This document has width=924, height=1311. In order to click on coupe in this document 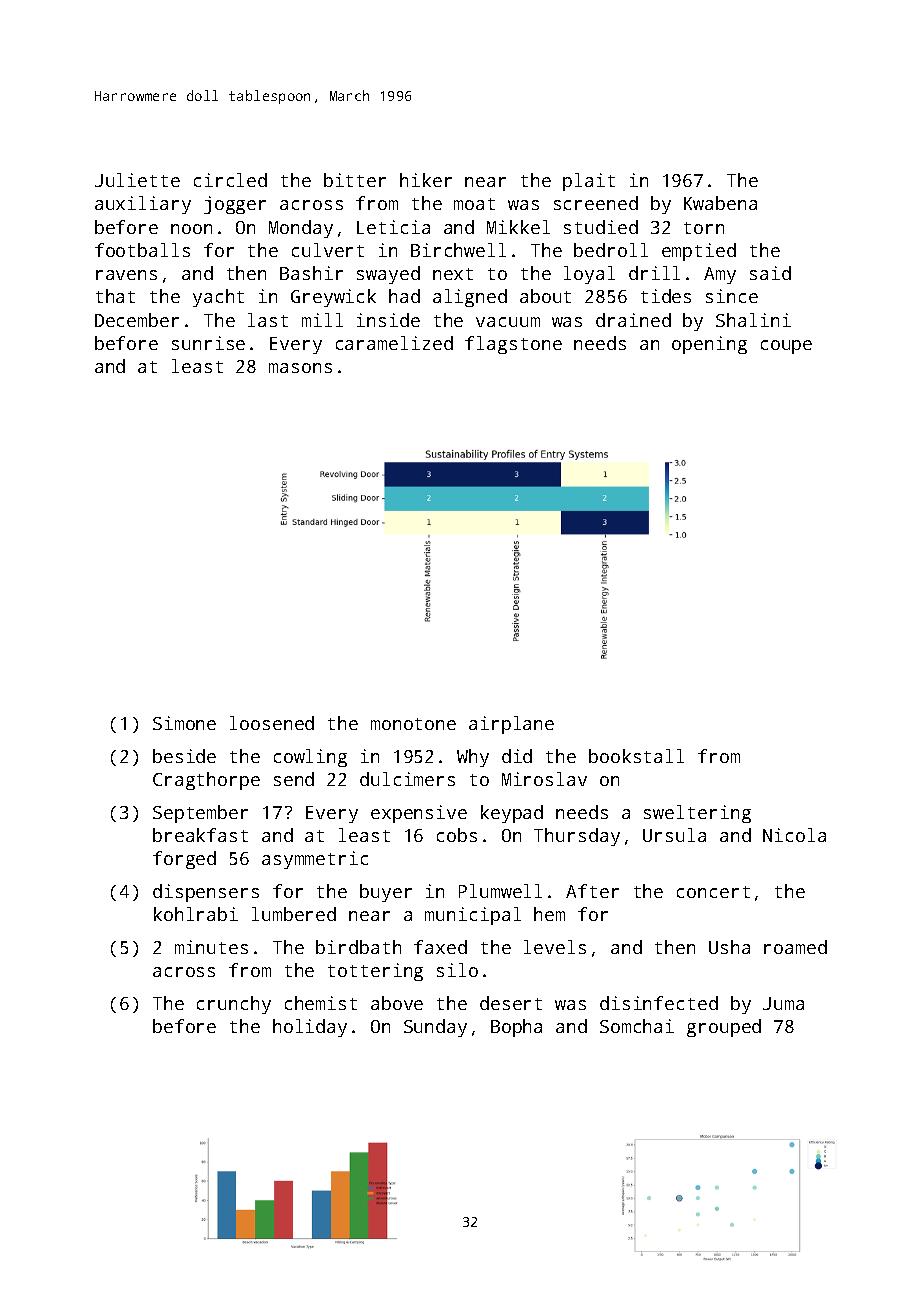, I will do `click(786, 347)`.
